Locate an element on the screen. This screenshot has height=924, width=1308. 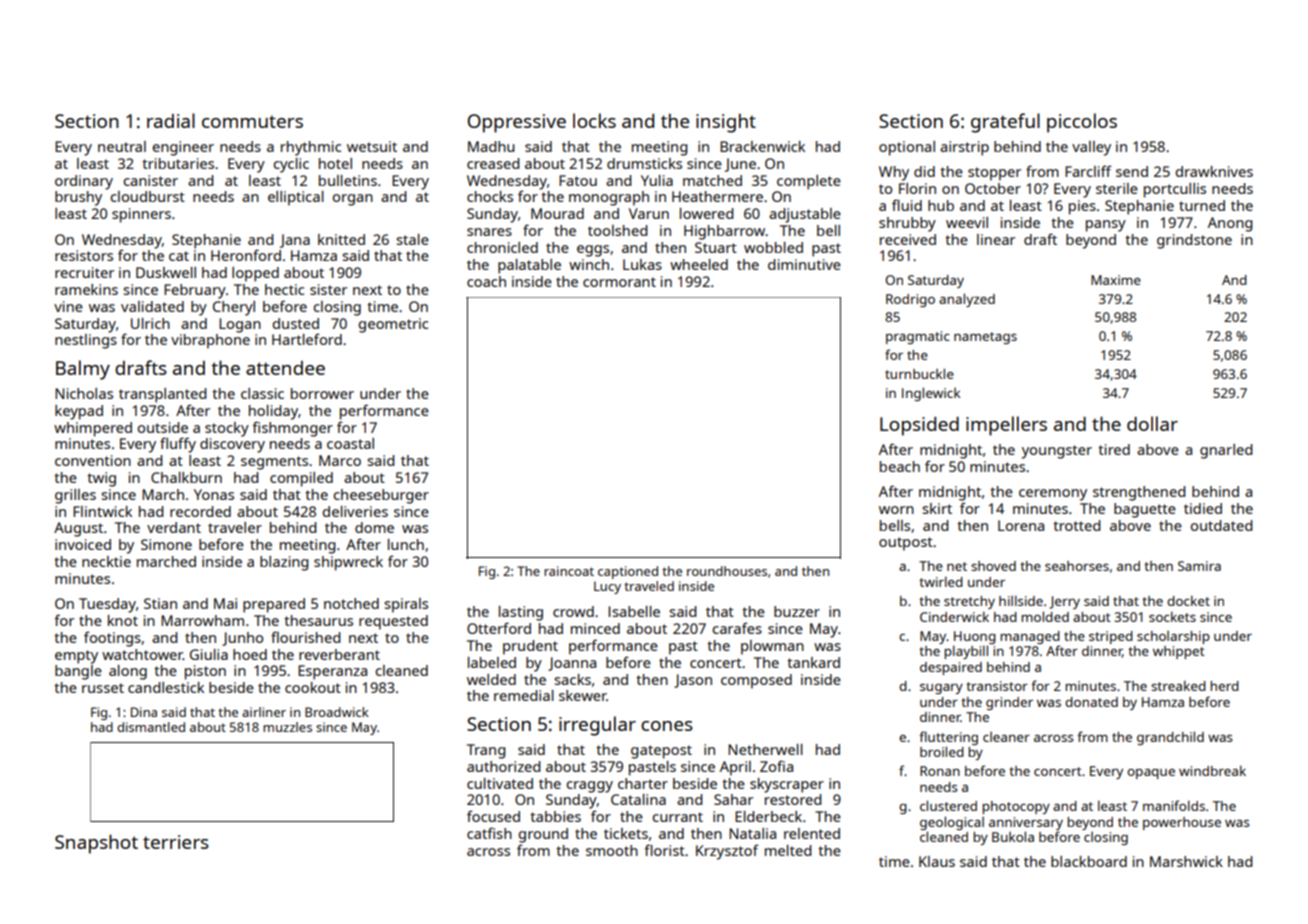
optional is located at coordinates (907, 148).
